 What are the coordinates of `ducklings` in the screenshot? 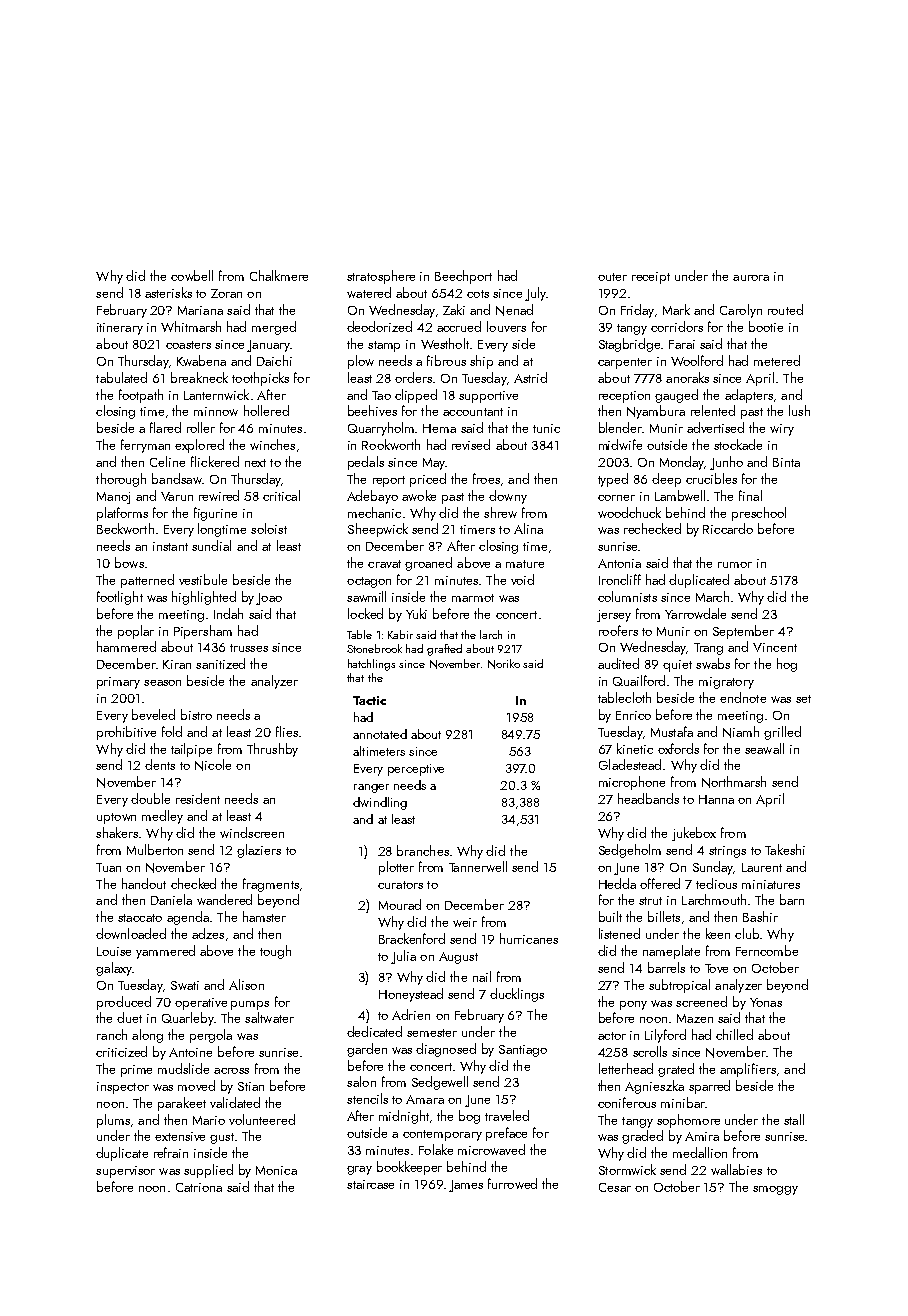 It's located at (517, 995).
